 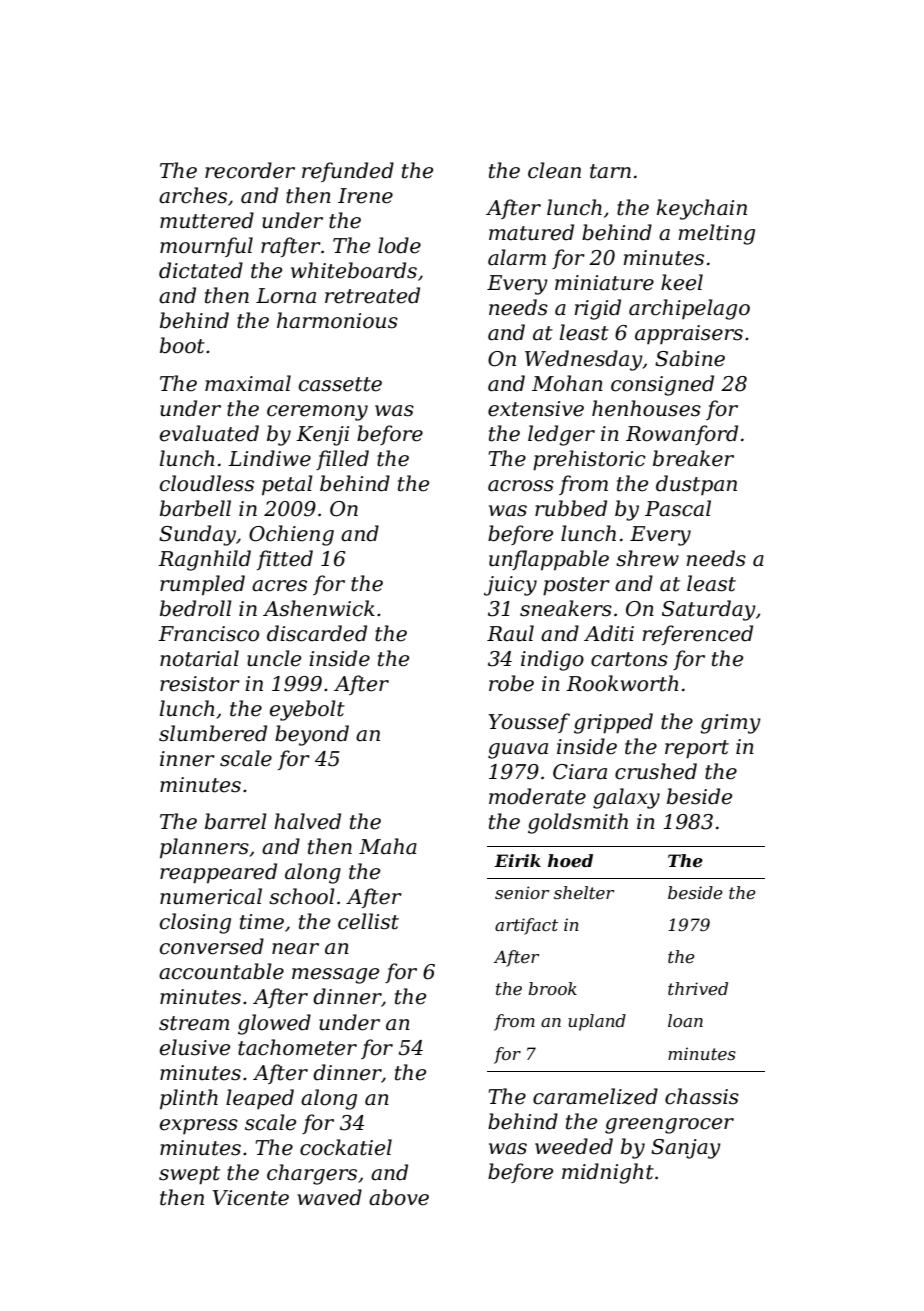 What do you see at coordinates (286, 296) in the screenshot?
I see `Lorna` at bounding box center [286, 296].
